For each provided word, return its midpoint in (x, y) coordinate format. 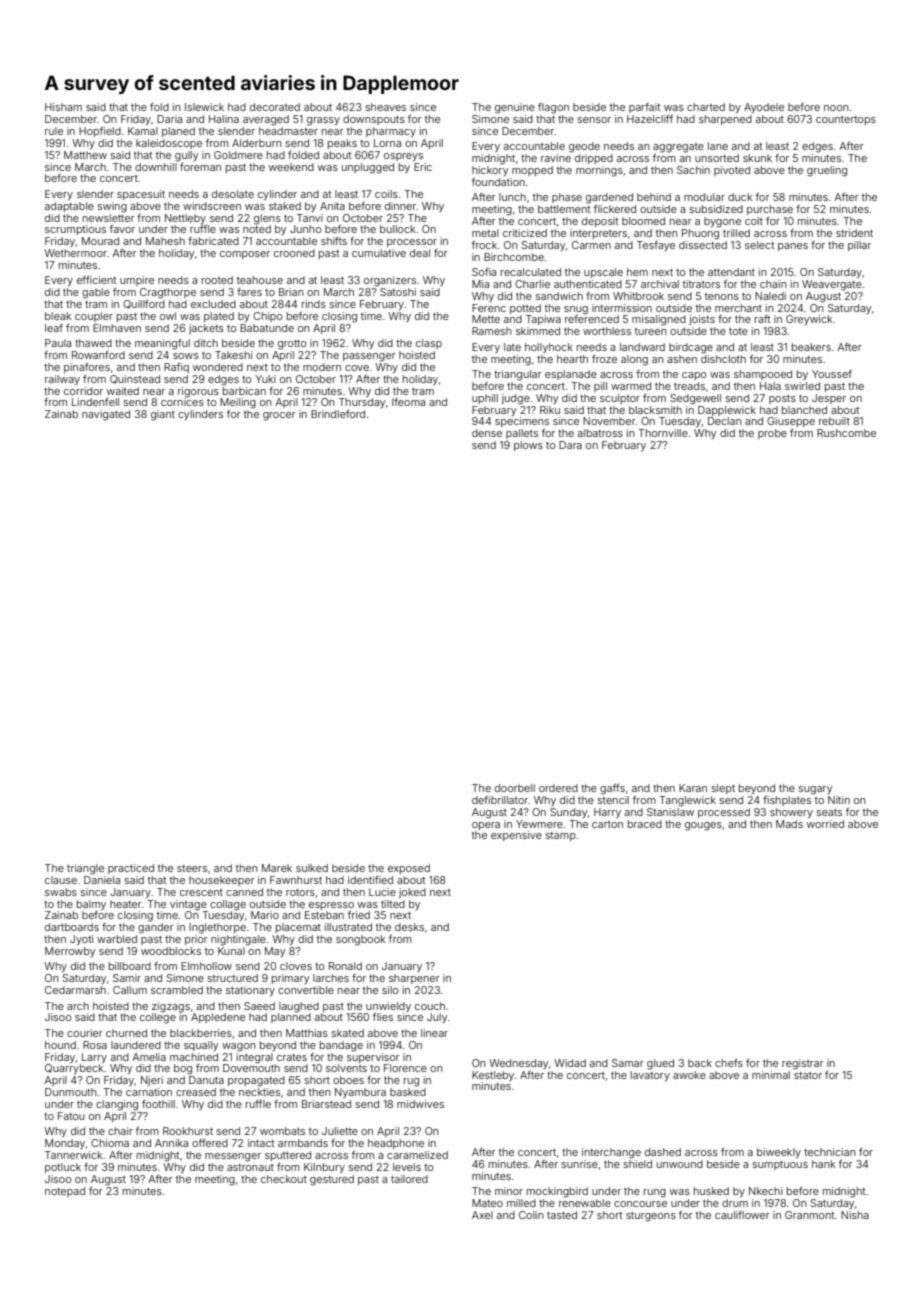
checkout (284, 1179)
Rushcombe (846, 433)
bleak (58, 316)
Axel (482, 1215)
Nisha (855, 1215)
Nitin (839, 800)
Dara (570, 445)
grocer (279, 416)
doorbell (515, 788)
